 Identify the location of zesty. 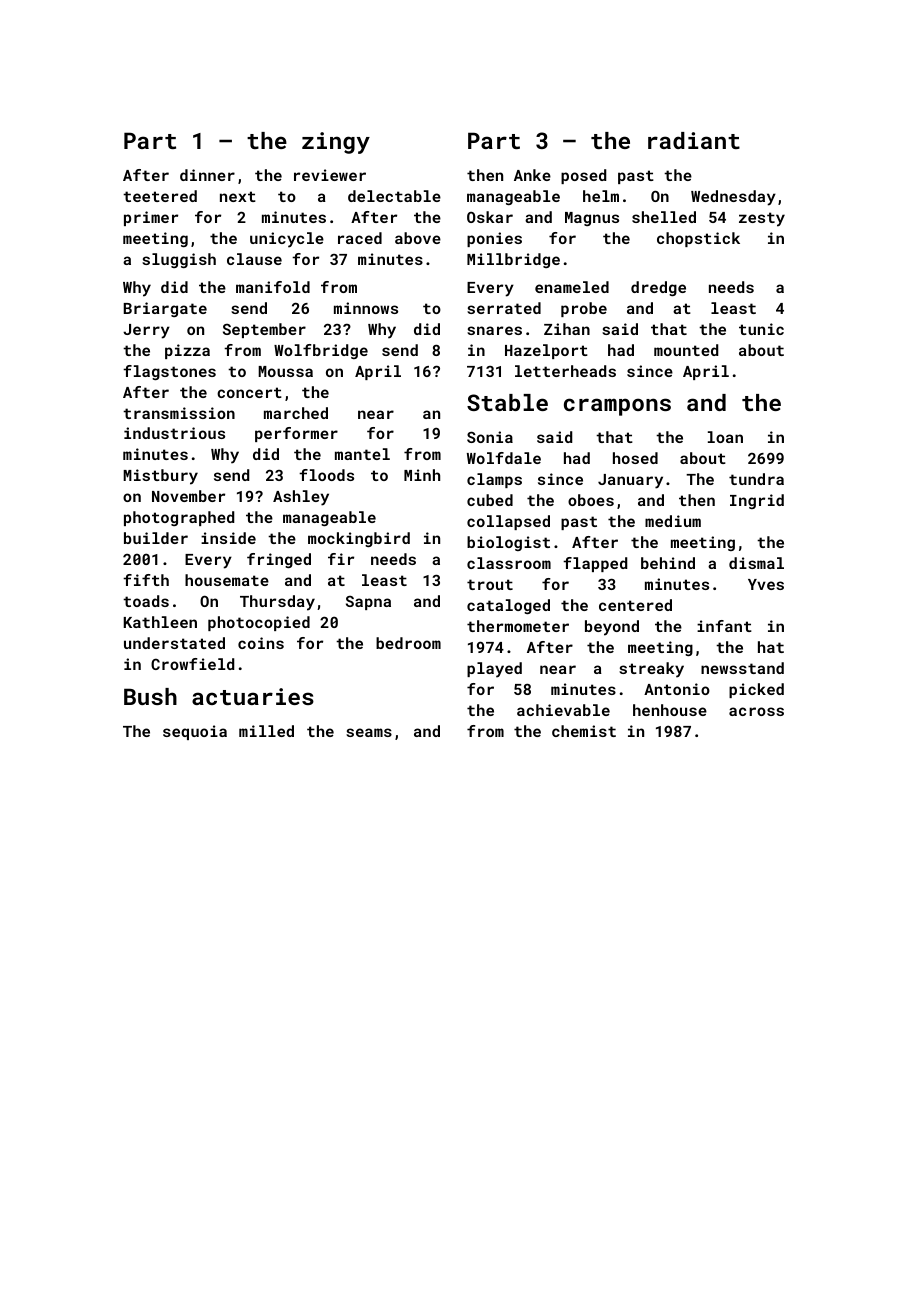
(762, 219).
